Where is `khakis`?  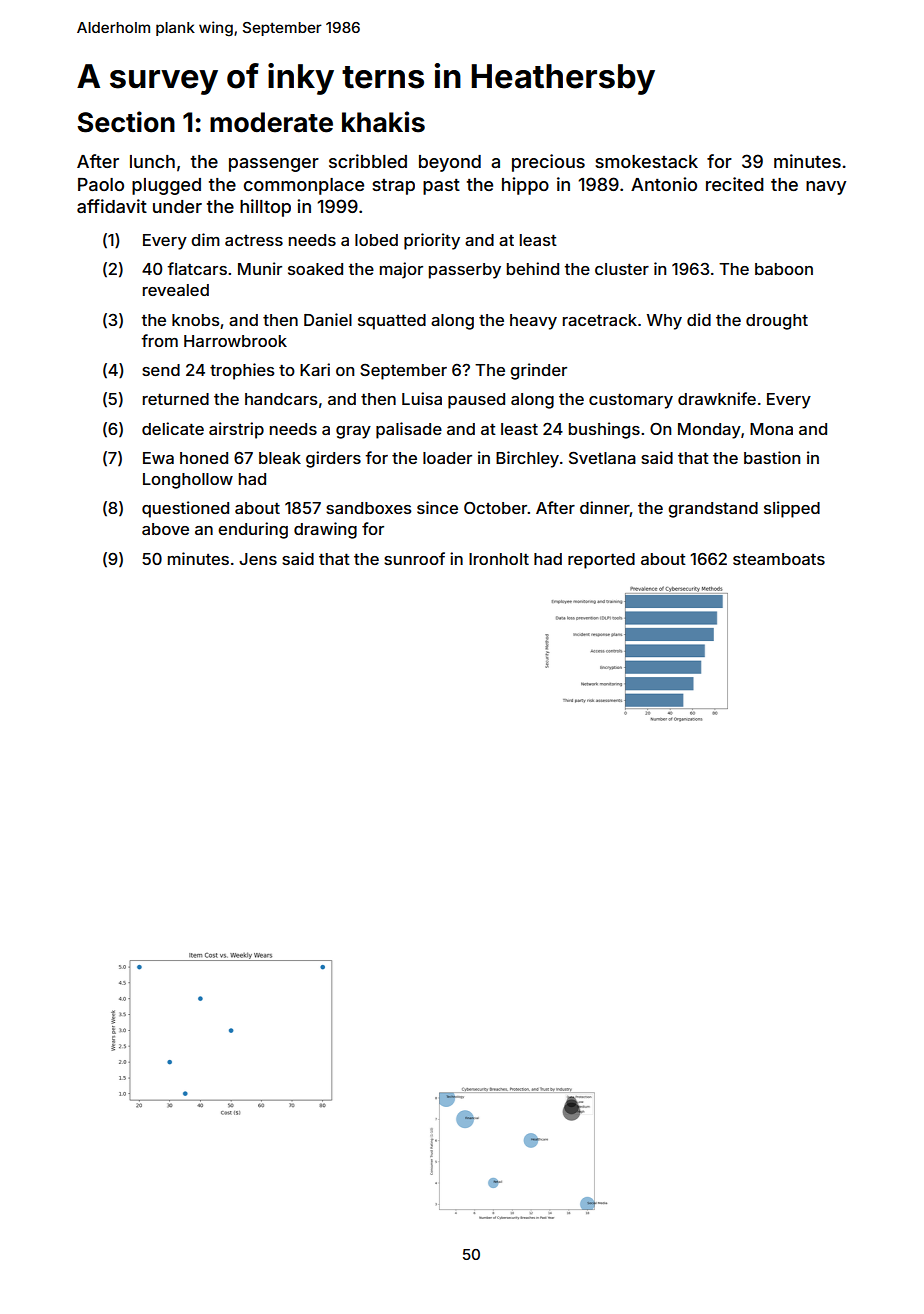
khakis is located at coordinates (383, 122).
